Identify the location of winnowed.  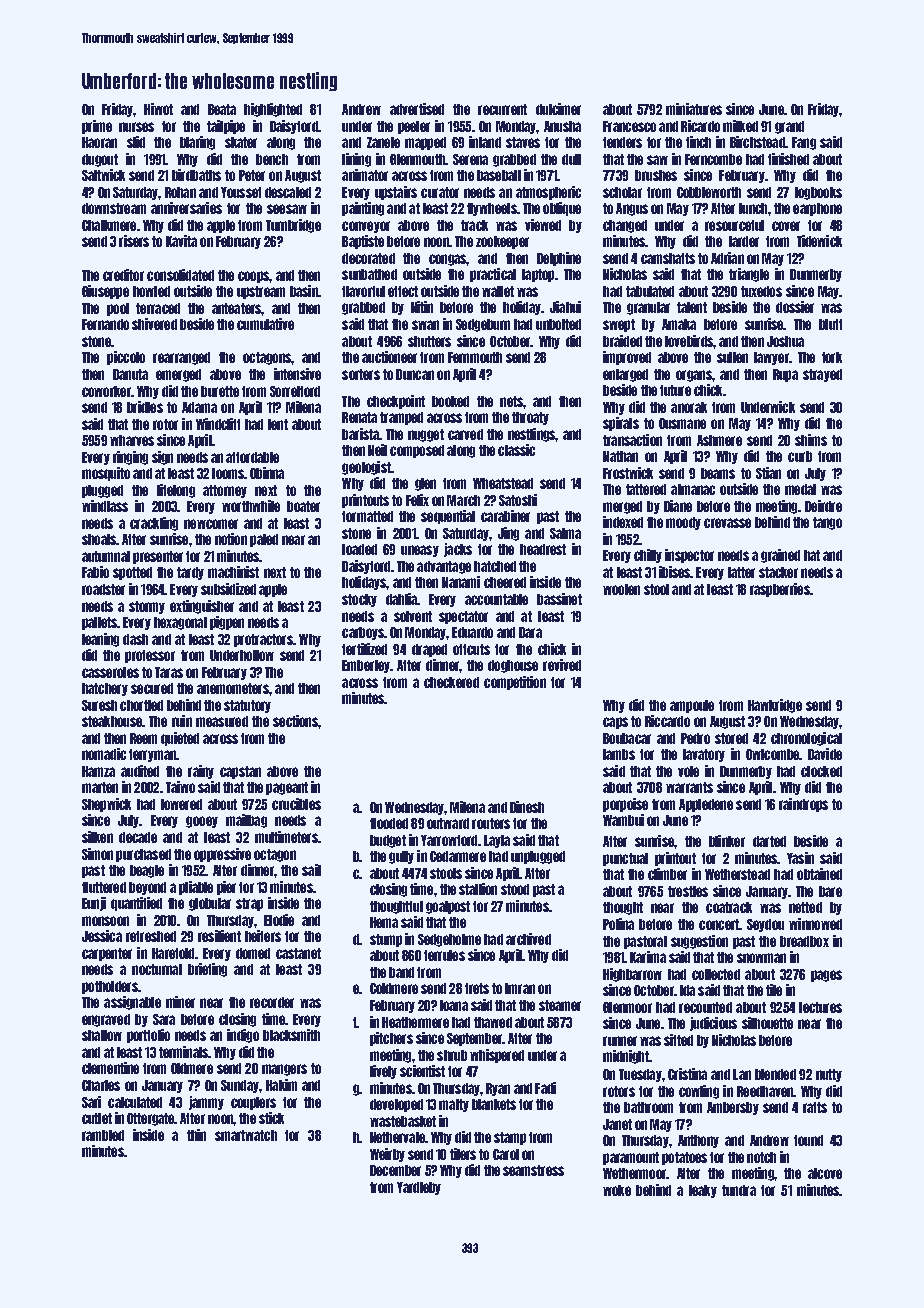
(815, 924).
